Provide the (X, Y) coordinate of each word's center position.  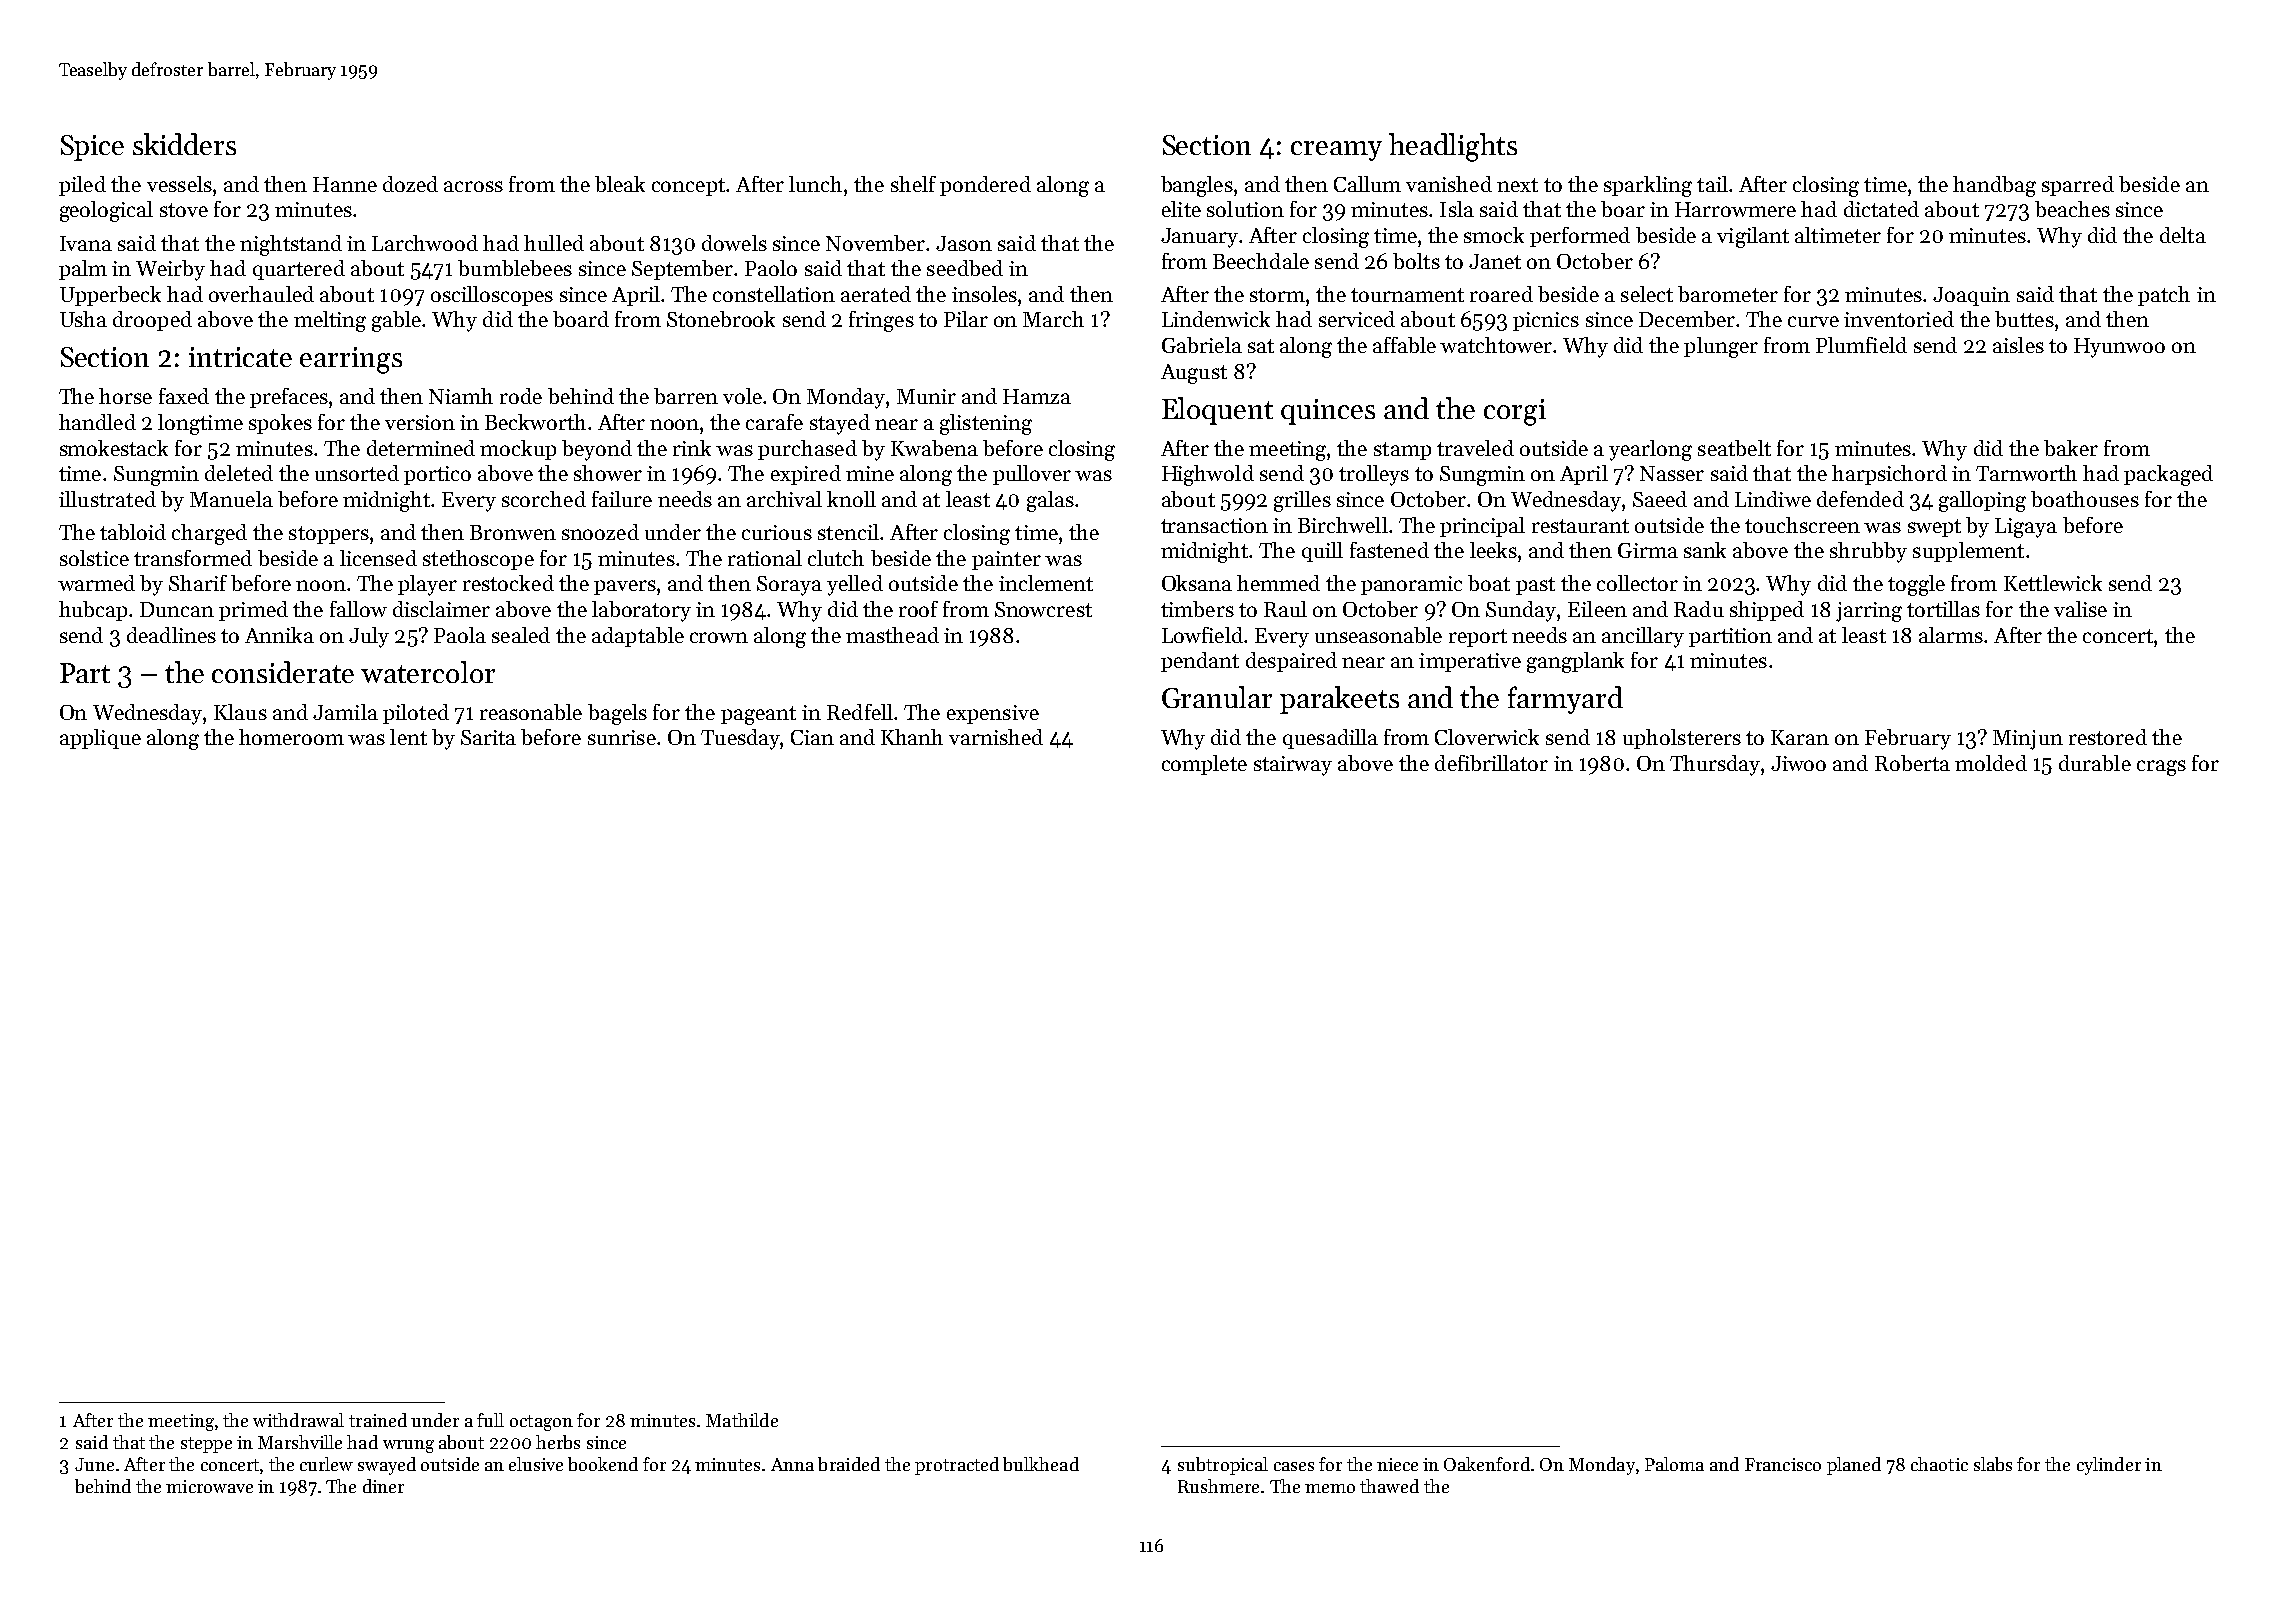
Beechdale (1261, 261)
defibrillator (1491, 763)
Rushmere (1218, 1486)
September (683, 270)
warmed (96, 583)
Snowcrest (1043, 609)
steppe (206, 1445)
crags (2161, 768)
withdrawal (298, 1420)
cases (1294, 1466)
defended (1860, 499)
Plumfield (1861, 345)
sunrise (622, 737)
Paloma (1674, 1464)
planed (1854, 1466)
